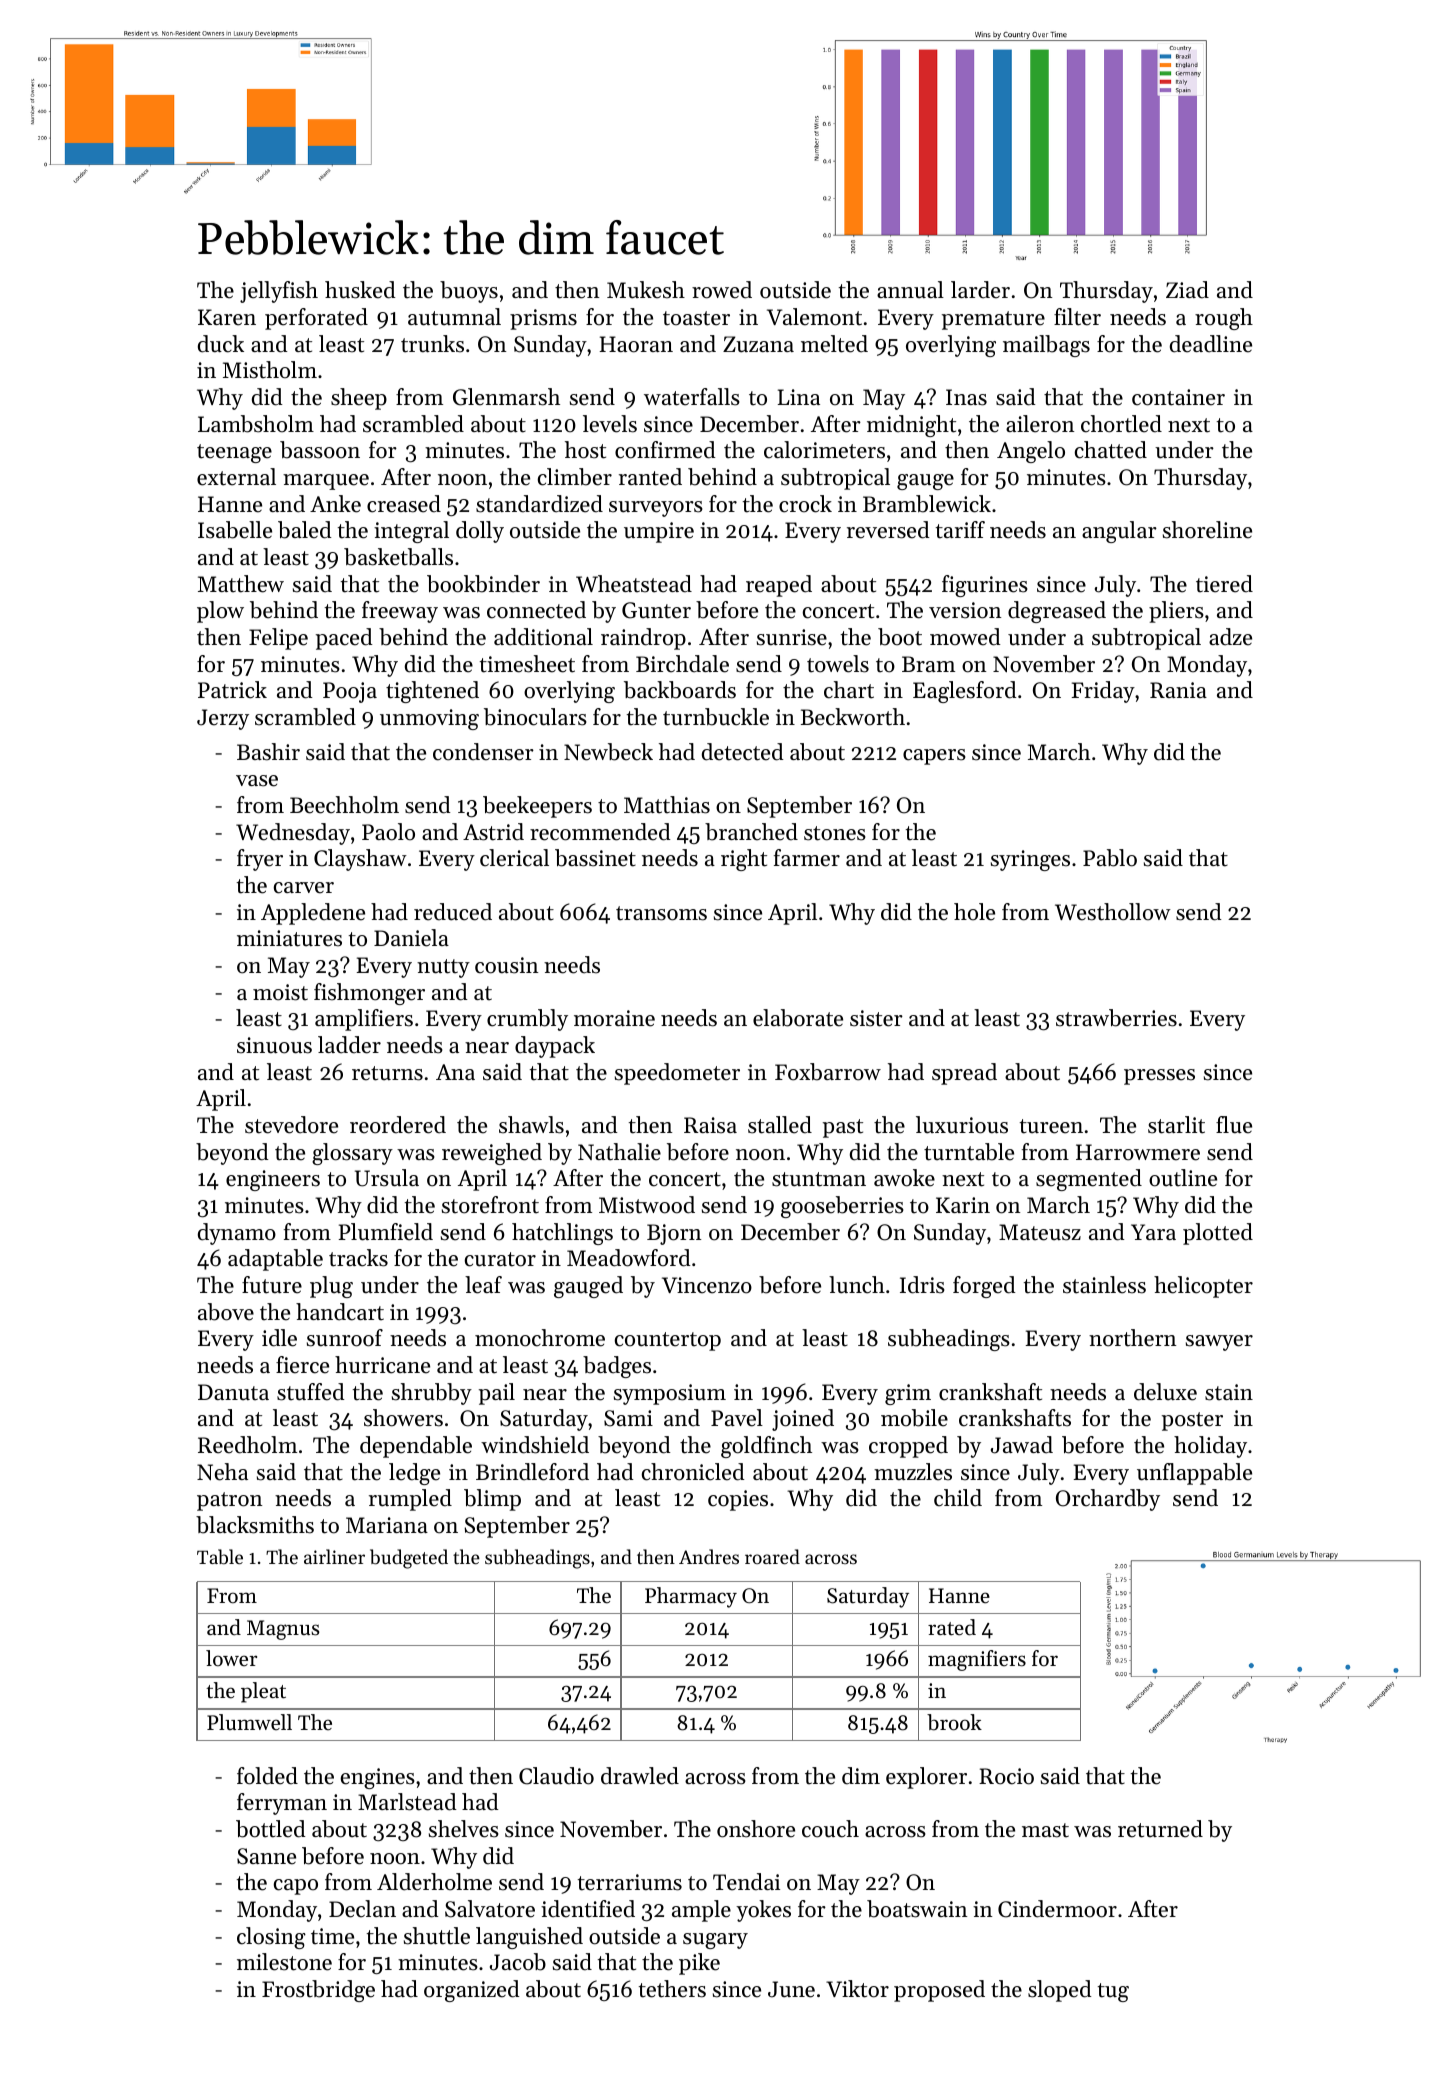 The width and height of the document is (1450, 2100). I want to click on windshield, so click(535, 1445).
